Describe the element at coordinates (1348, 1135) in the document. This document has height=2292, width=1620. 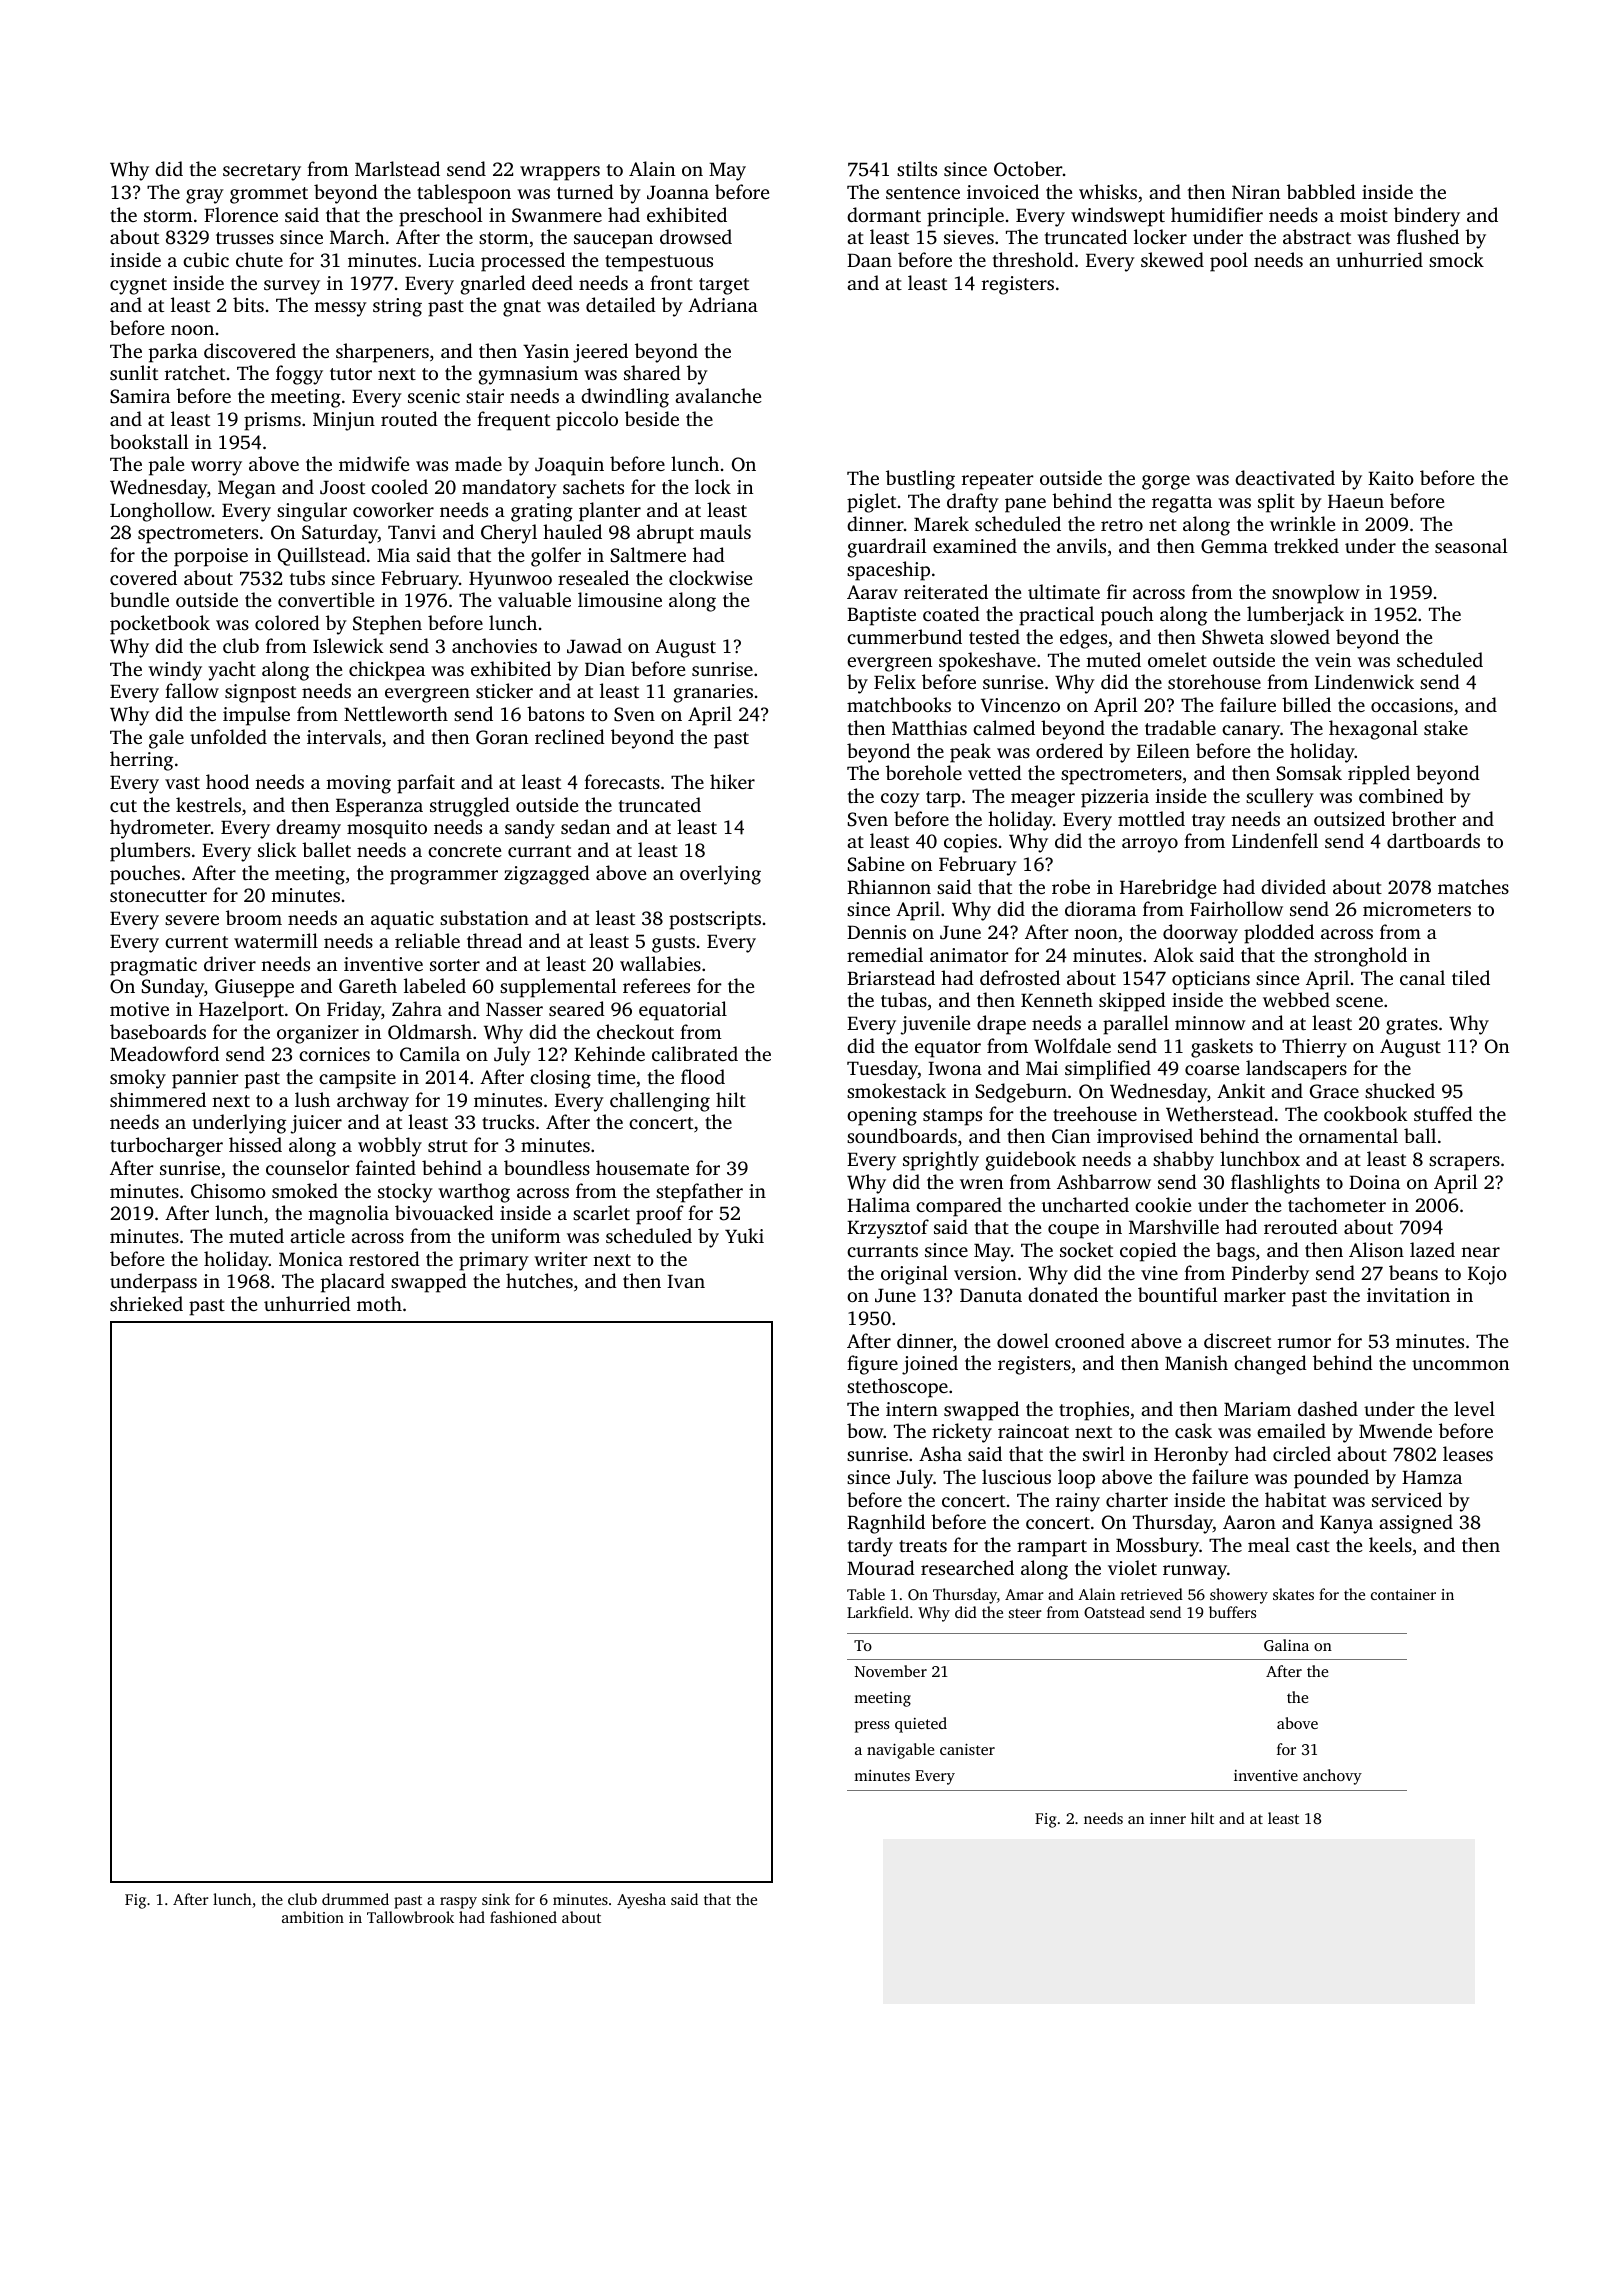
I see `ornamental` at that location.
